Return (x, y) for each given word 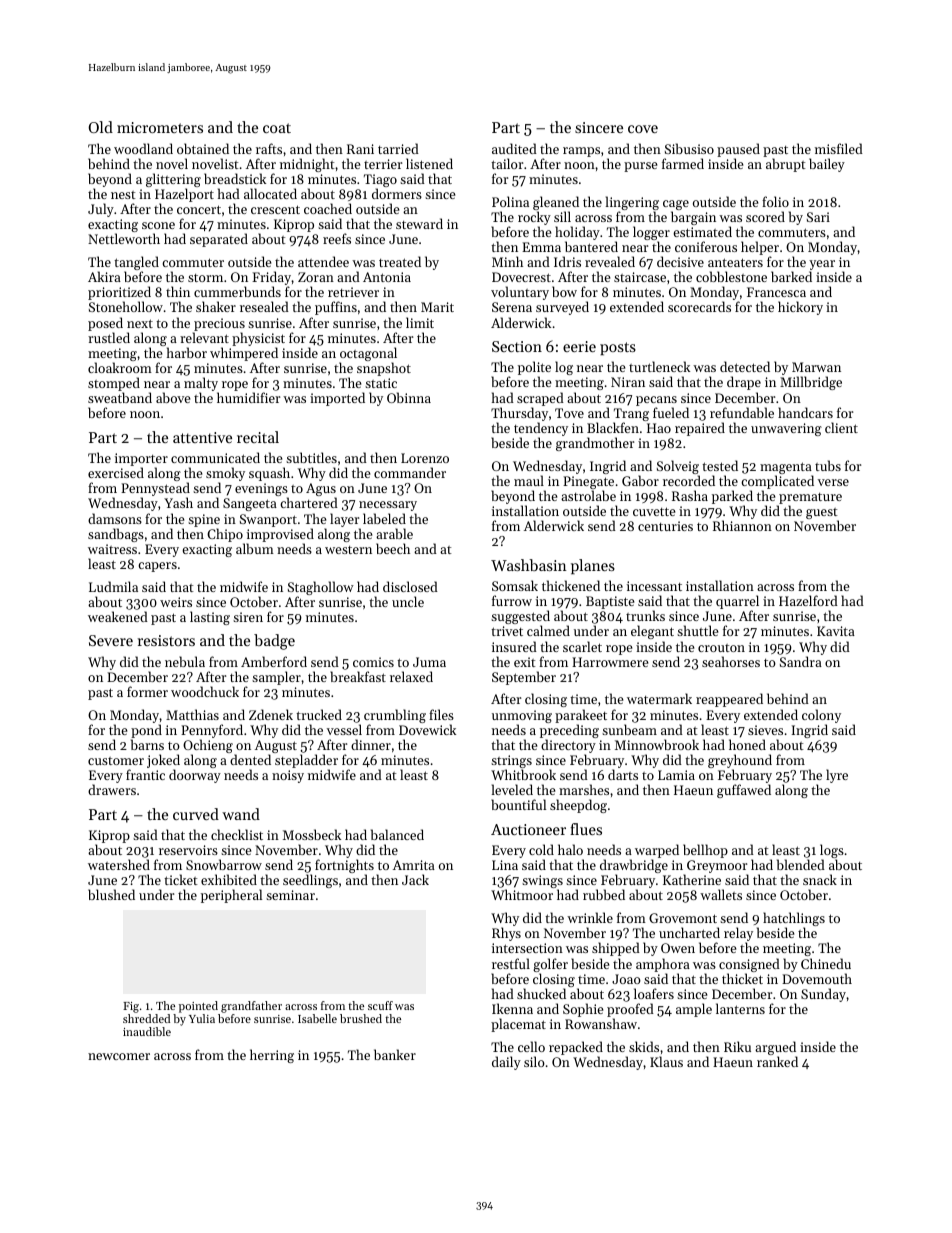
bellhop (705, 851)
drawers (112, 789)
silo (534, 1061)
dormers (397, 193)
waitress (112, 549)
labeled (384, 518)
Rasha (690, 495)
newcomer (119, 1056)
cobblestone (731, 276)
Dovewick (427, 729)
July (101, 210)
